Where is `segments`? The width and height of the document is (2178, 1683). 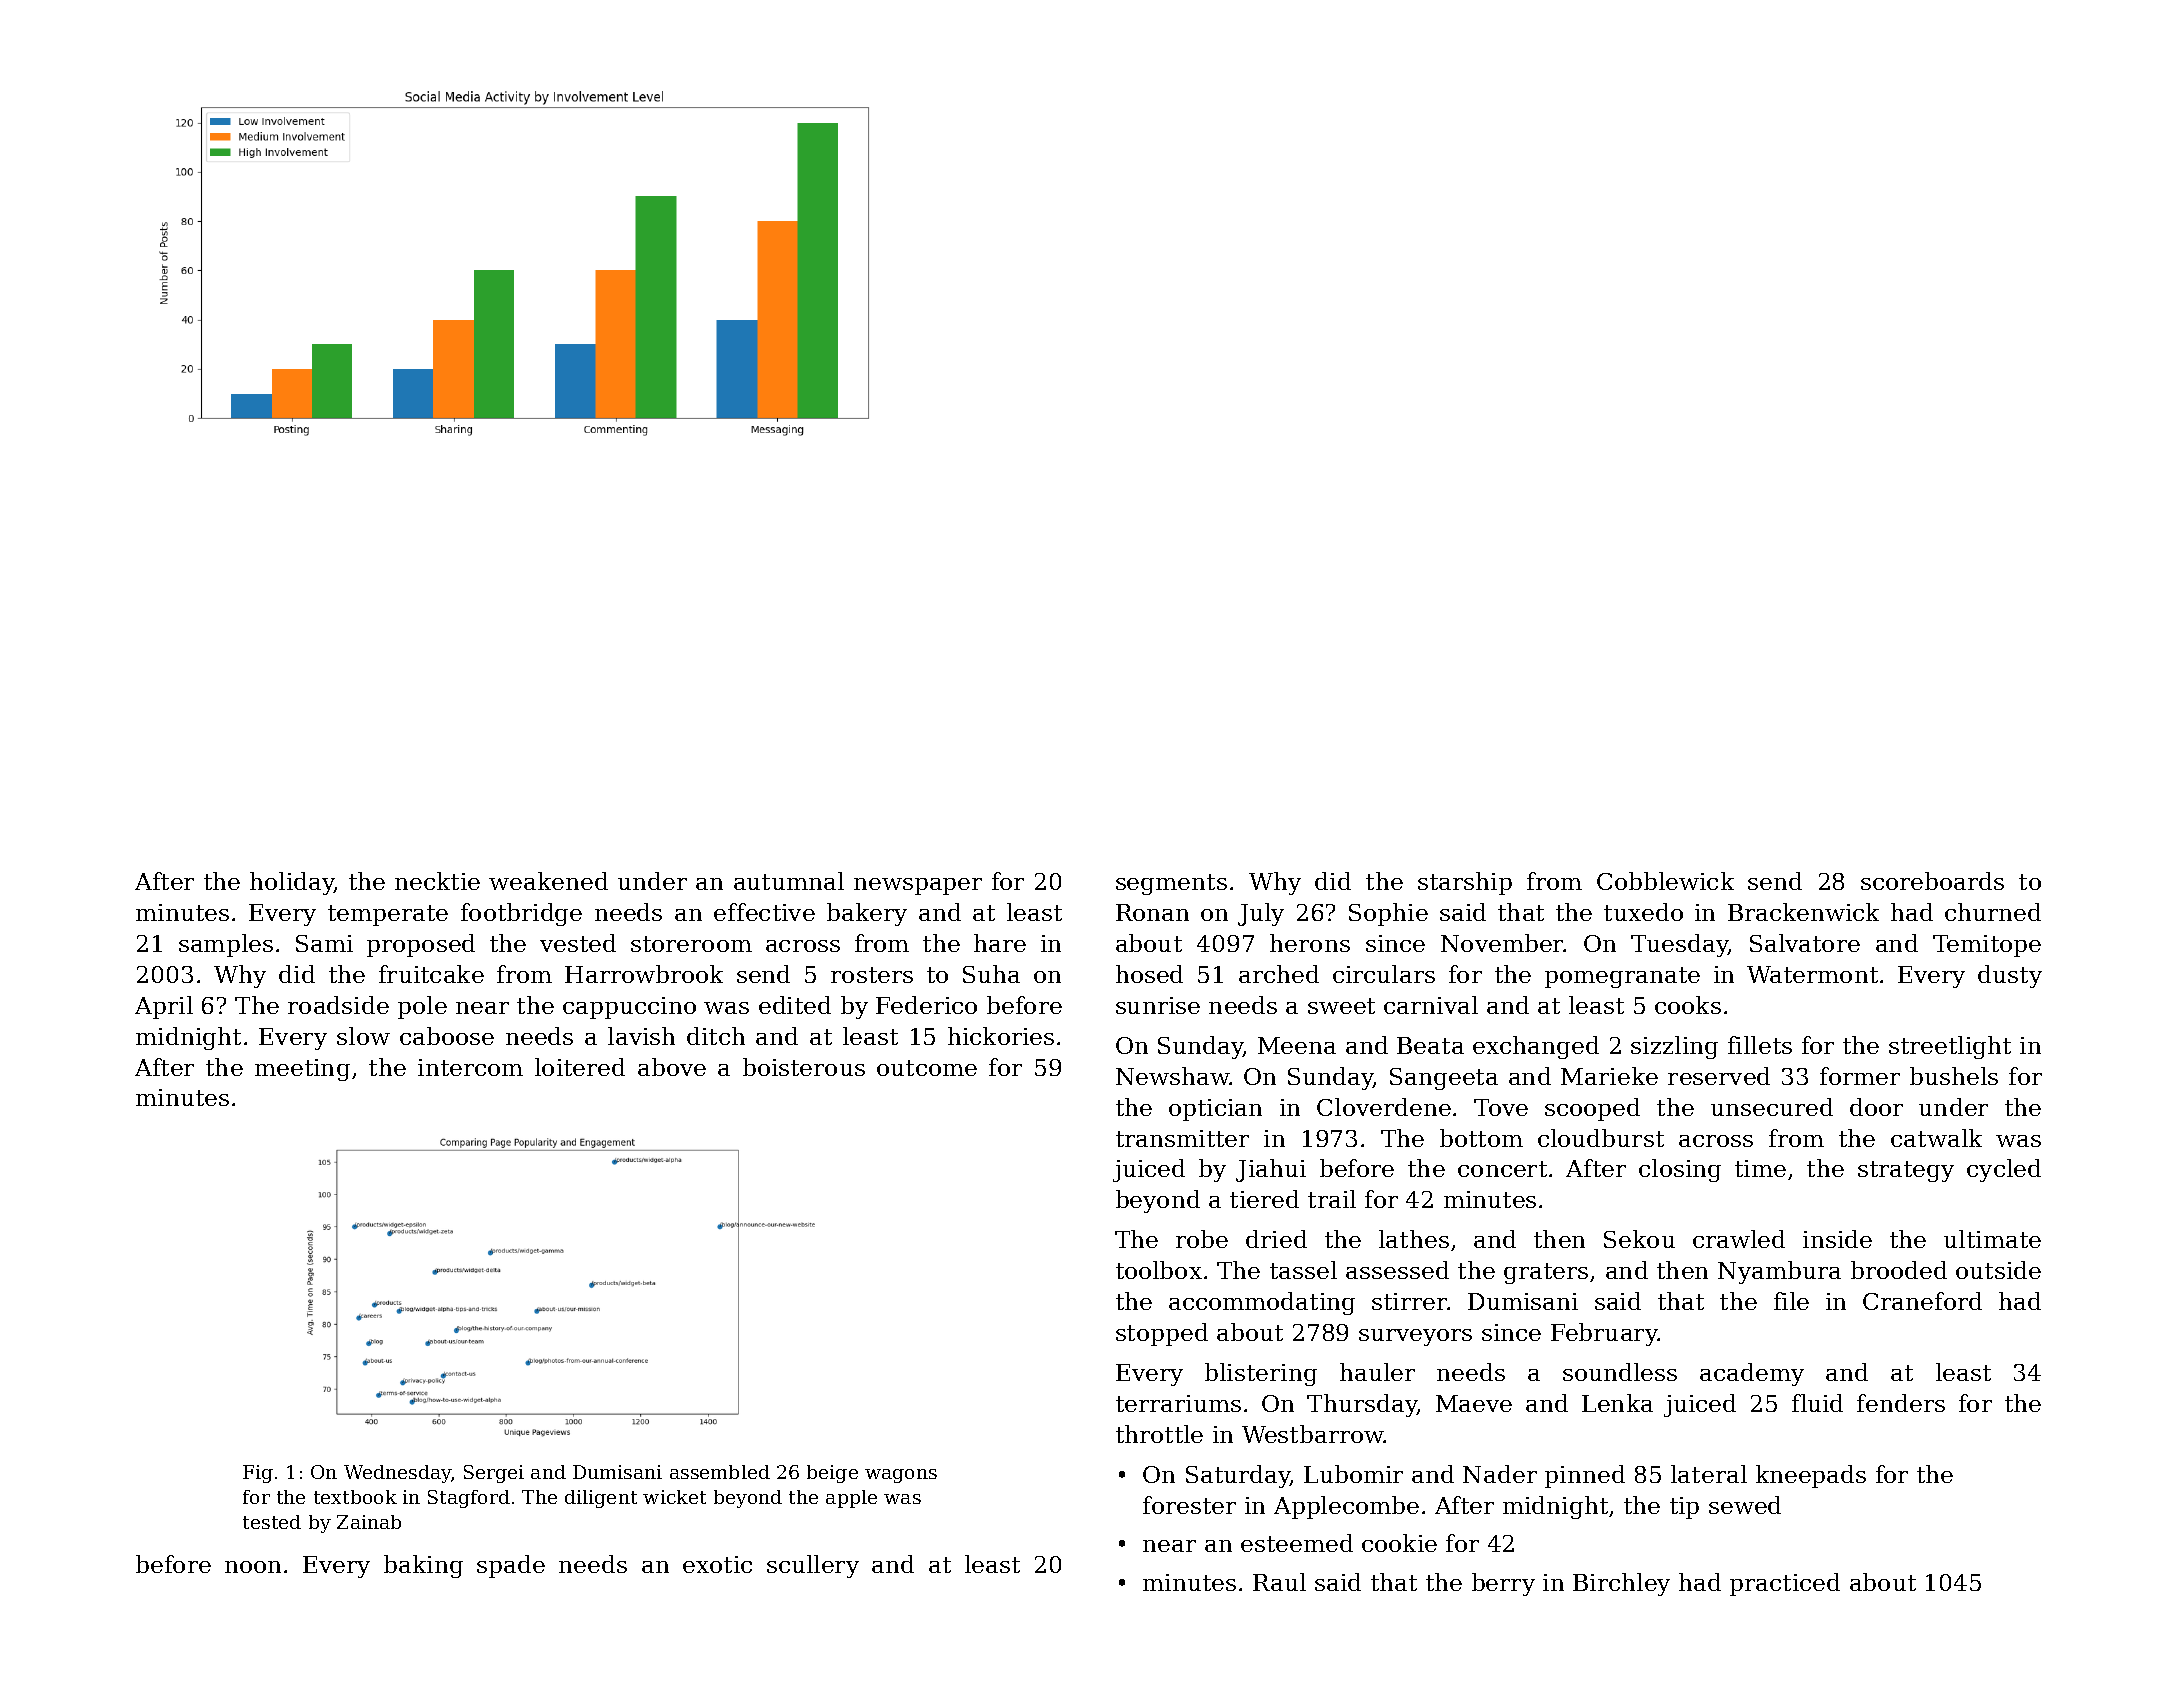 segments is located at coordinates (1171, 884).
